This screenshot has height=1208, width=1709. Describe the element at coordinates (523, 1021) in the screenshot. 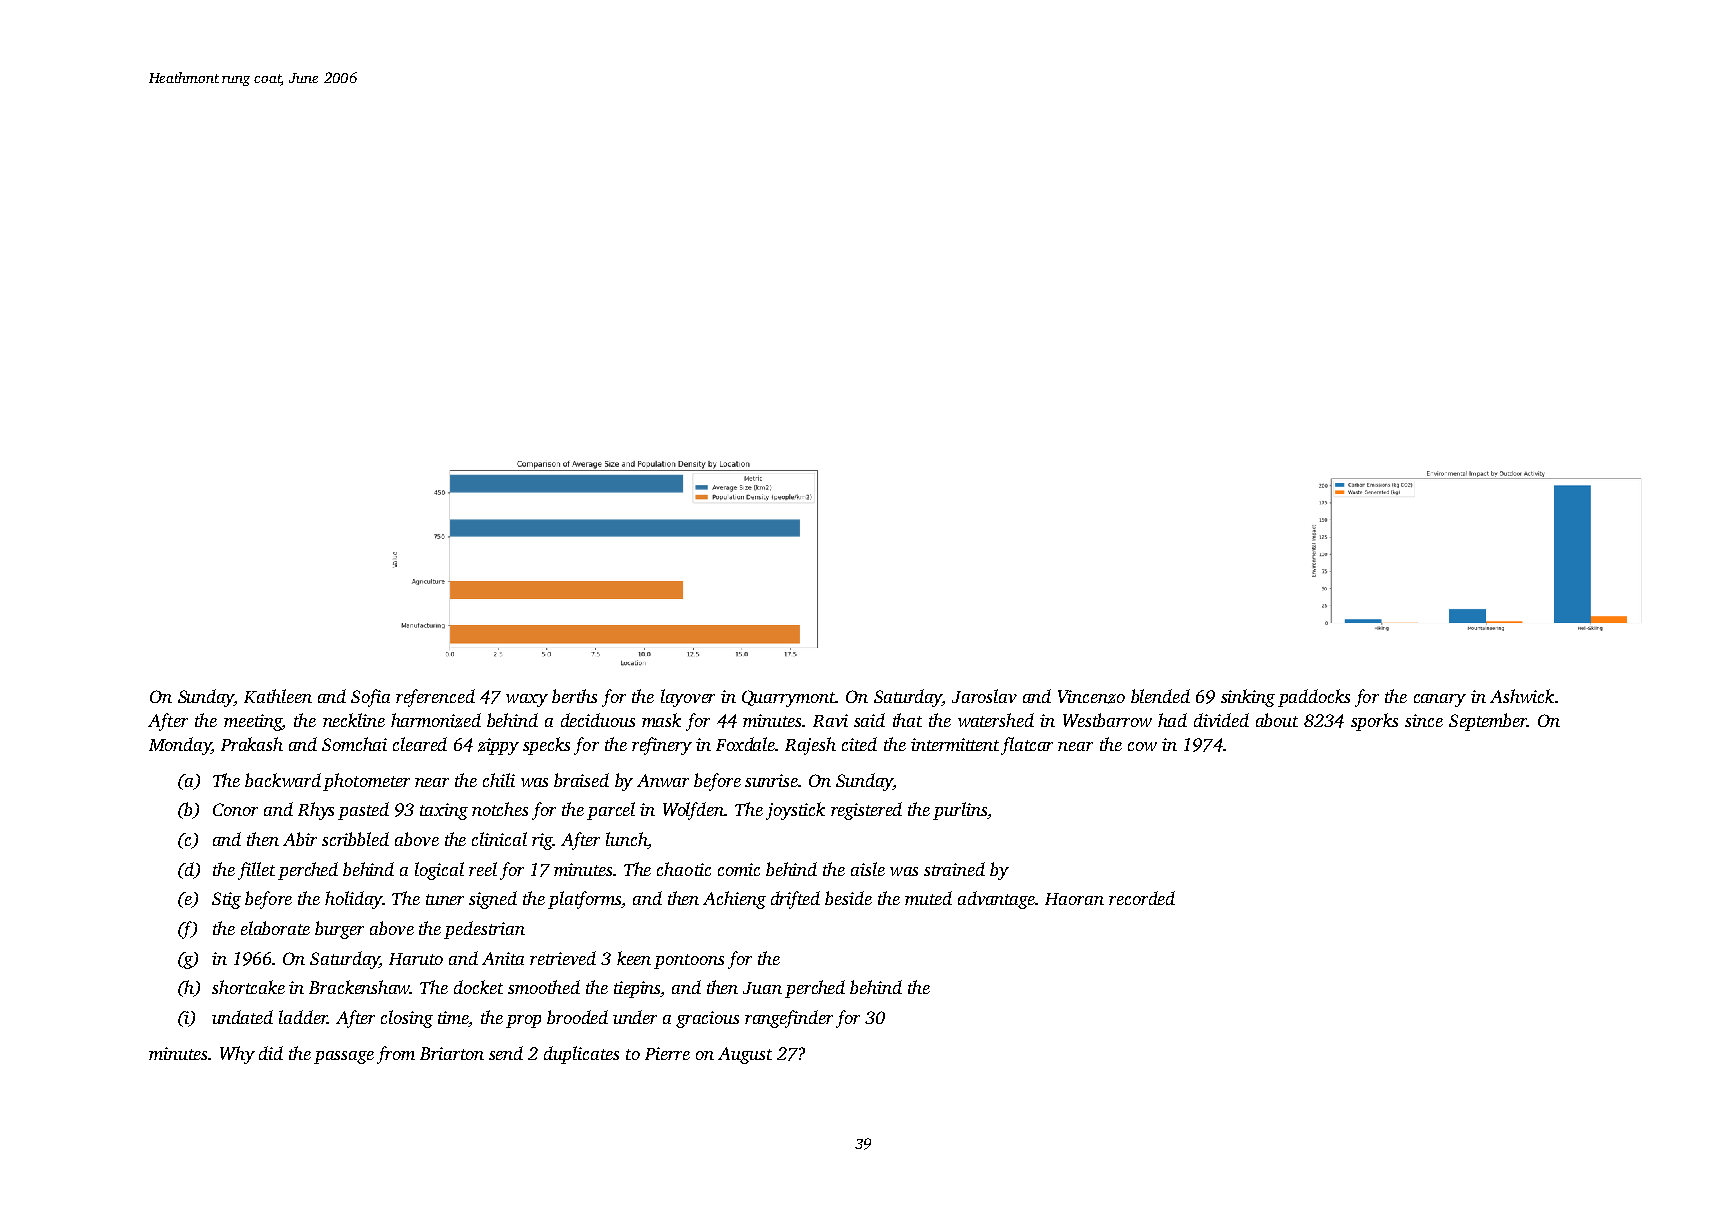

I see `prop` at that location.
